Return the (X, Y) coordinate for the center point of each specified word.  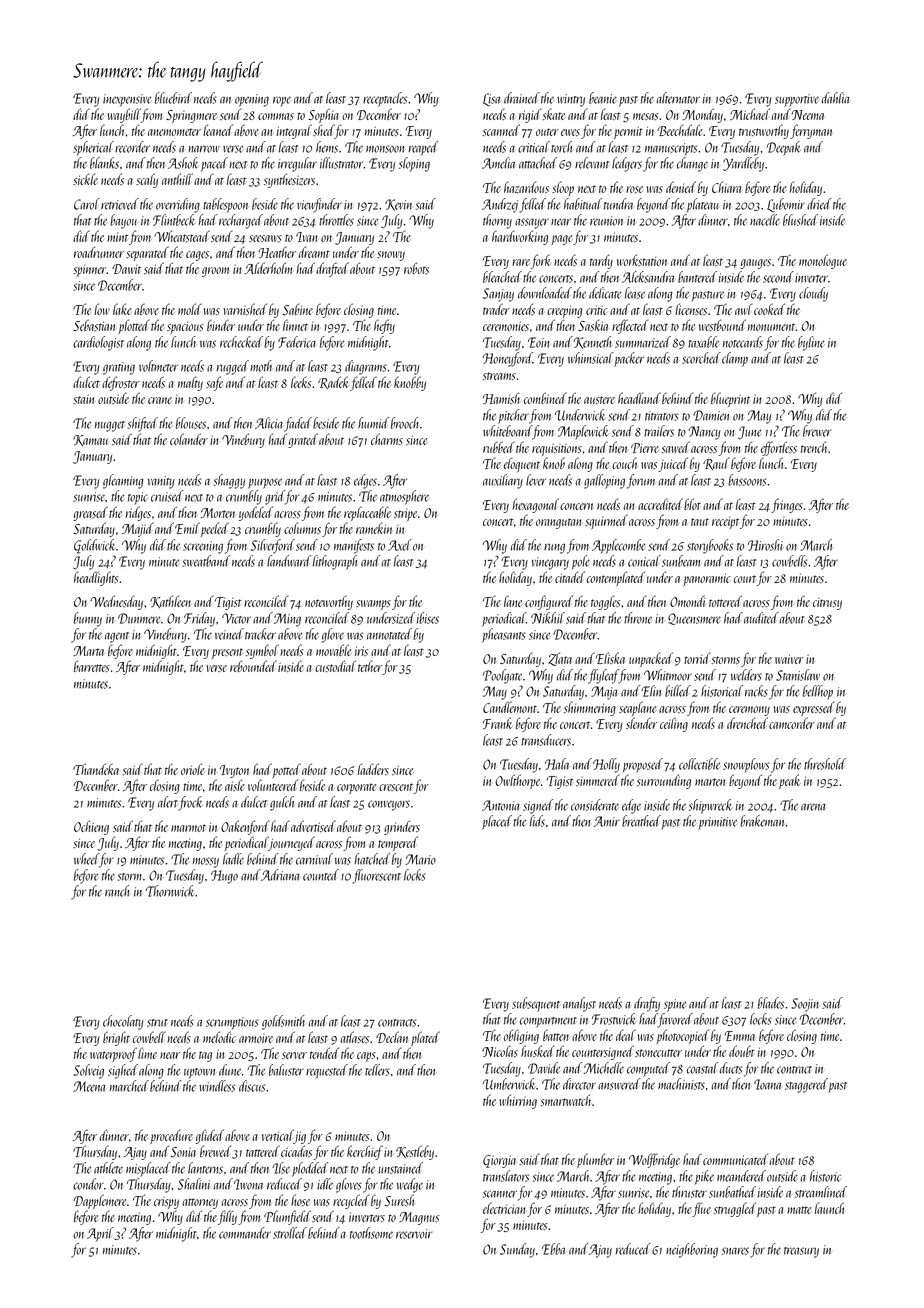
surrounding (664, 781)
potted (286, 770)
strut (157, 1023)
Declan (392, 1037)
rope (282, 101)
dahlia (836, 98)
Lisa (491, 99)
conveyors (389, 805)
